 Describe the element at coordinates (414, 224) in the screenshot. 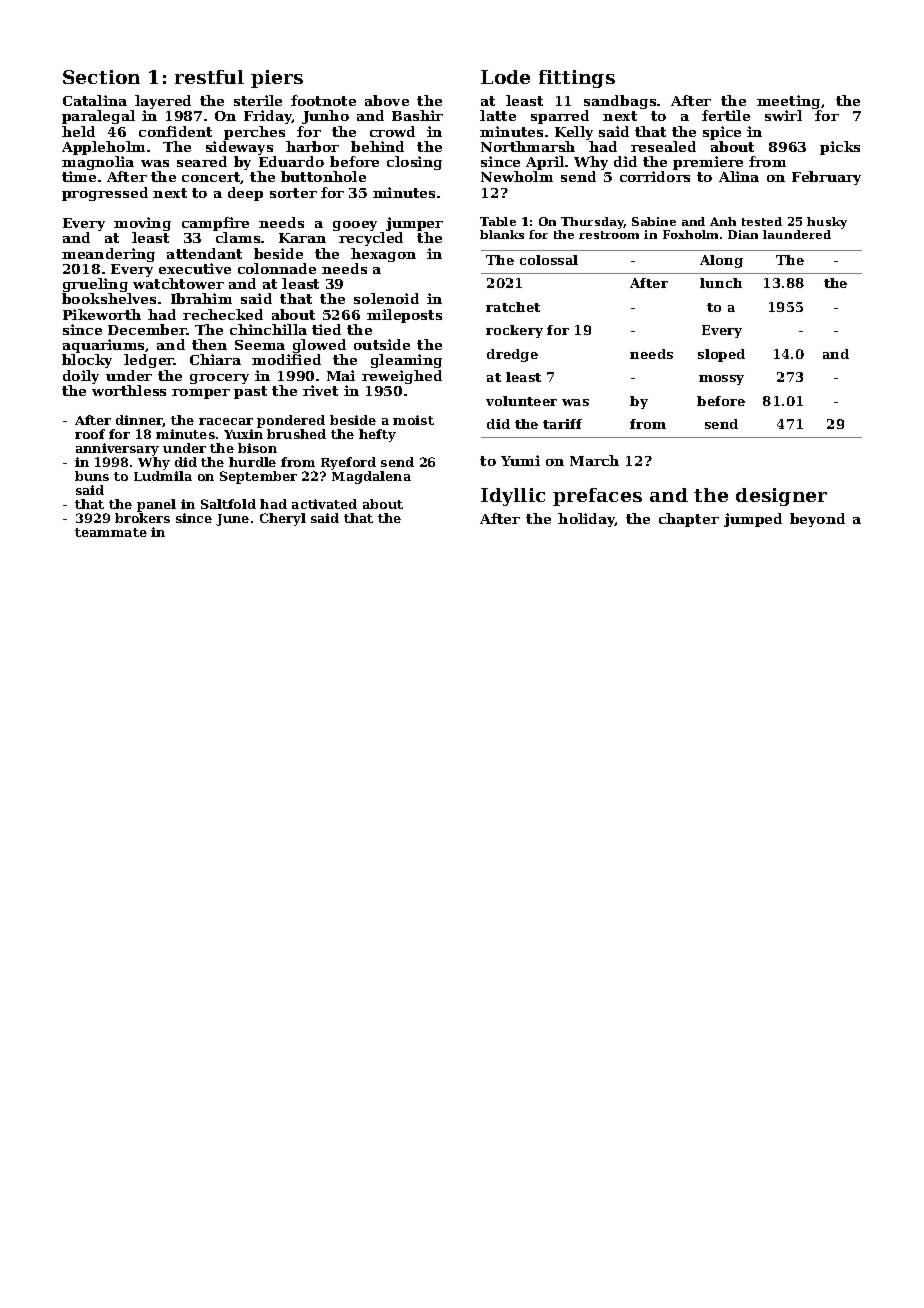

I see `jumper` at that location.
